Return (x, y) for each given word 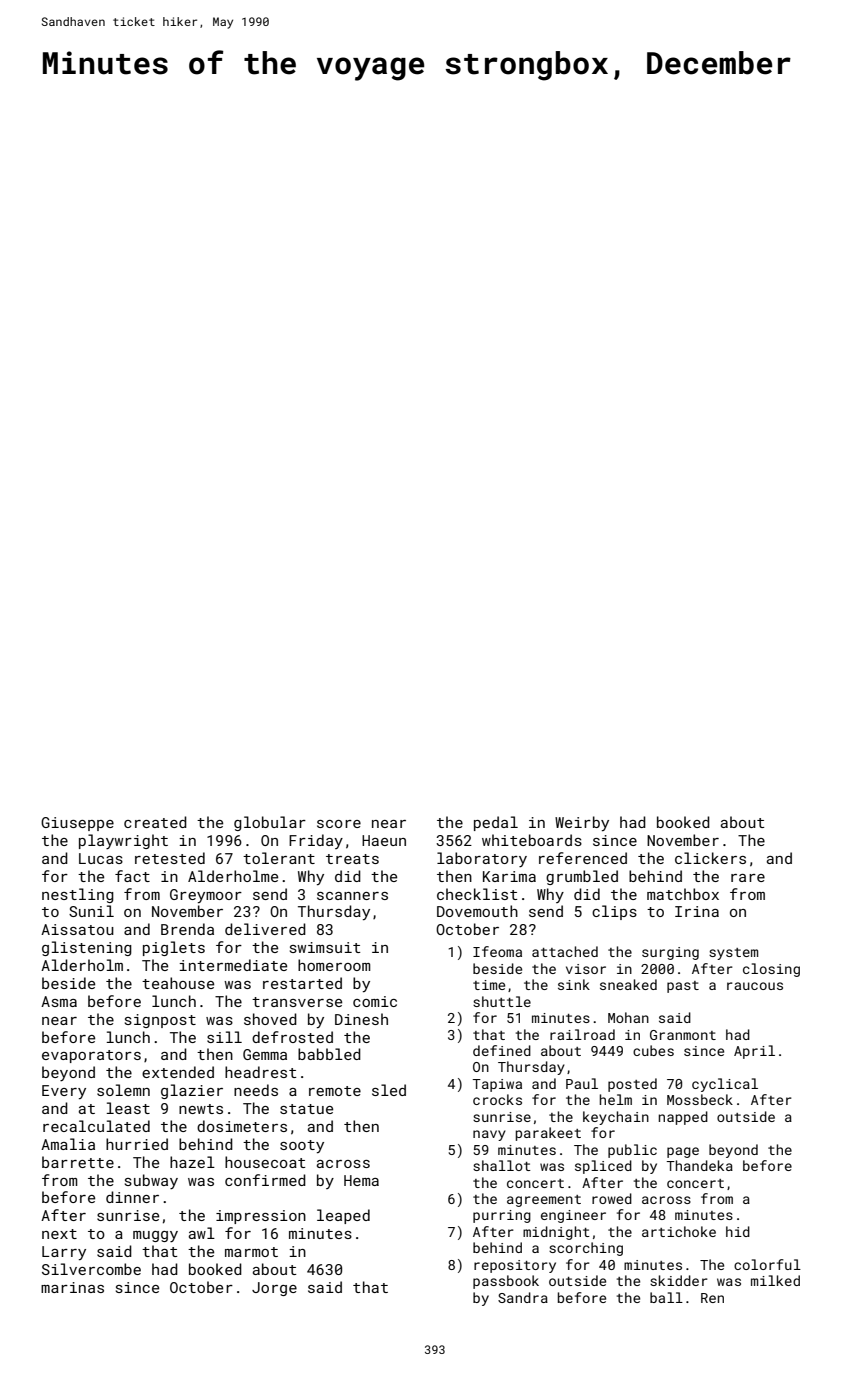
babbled (329, 1054)
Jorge (274, 1289)
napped (683, 1118)
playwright (123, 841)
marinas (72, 1287)
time (489, 985)
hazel (192, 1162)
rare (748, 878)
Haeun (384, 840)
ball (666, 1297)
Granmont (683, 1035)
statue (306, 1109)
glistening (87, 948)
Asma (59, 1001)
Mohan (628, 1017)
